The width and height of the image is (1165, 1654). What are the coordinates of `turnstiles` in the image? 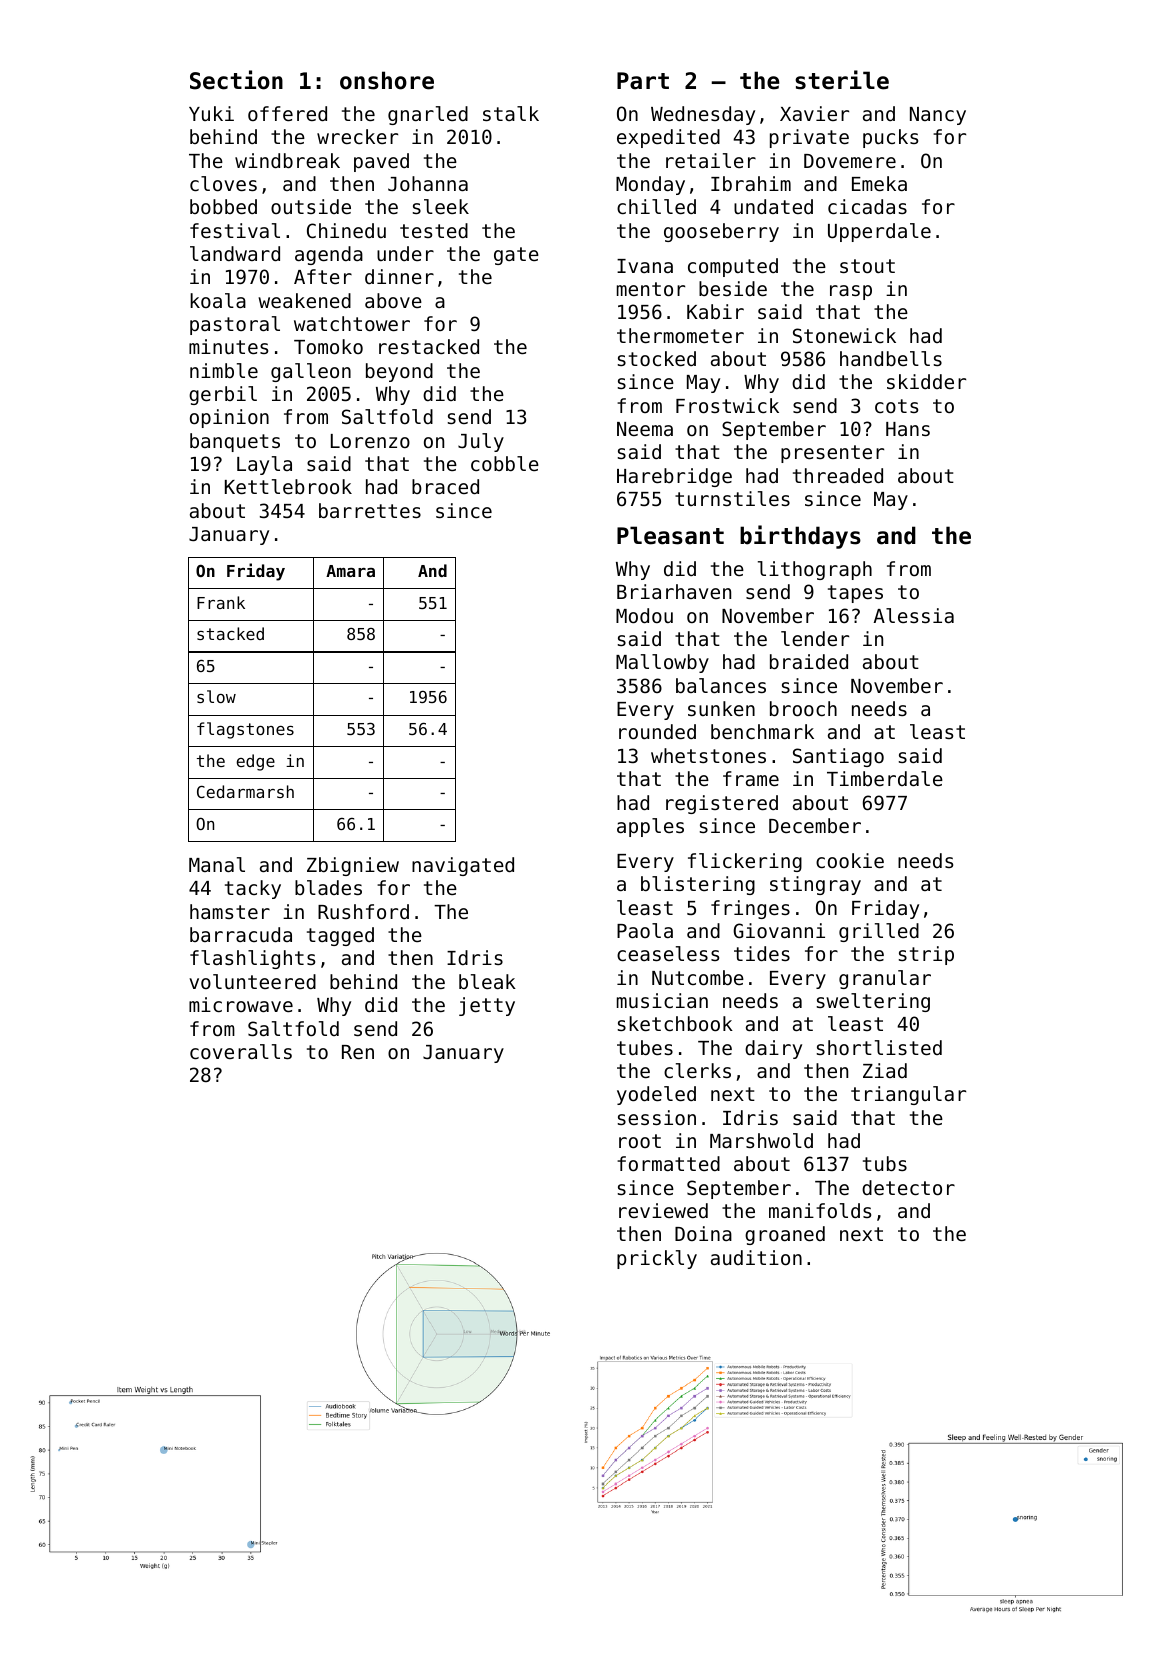 It's located at (732, 498).
